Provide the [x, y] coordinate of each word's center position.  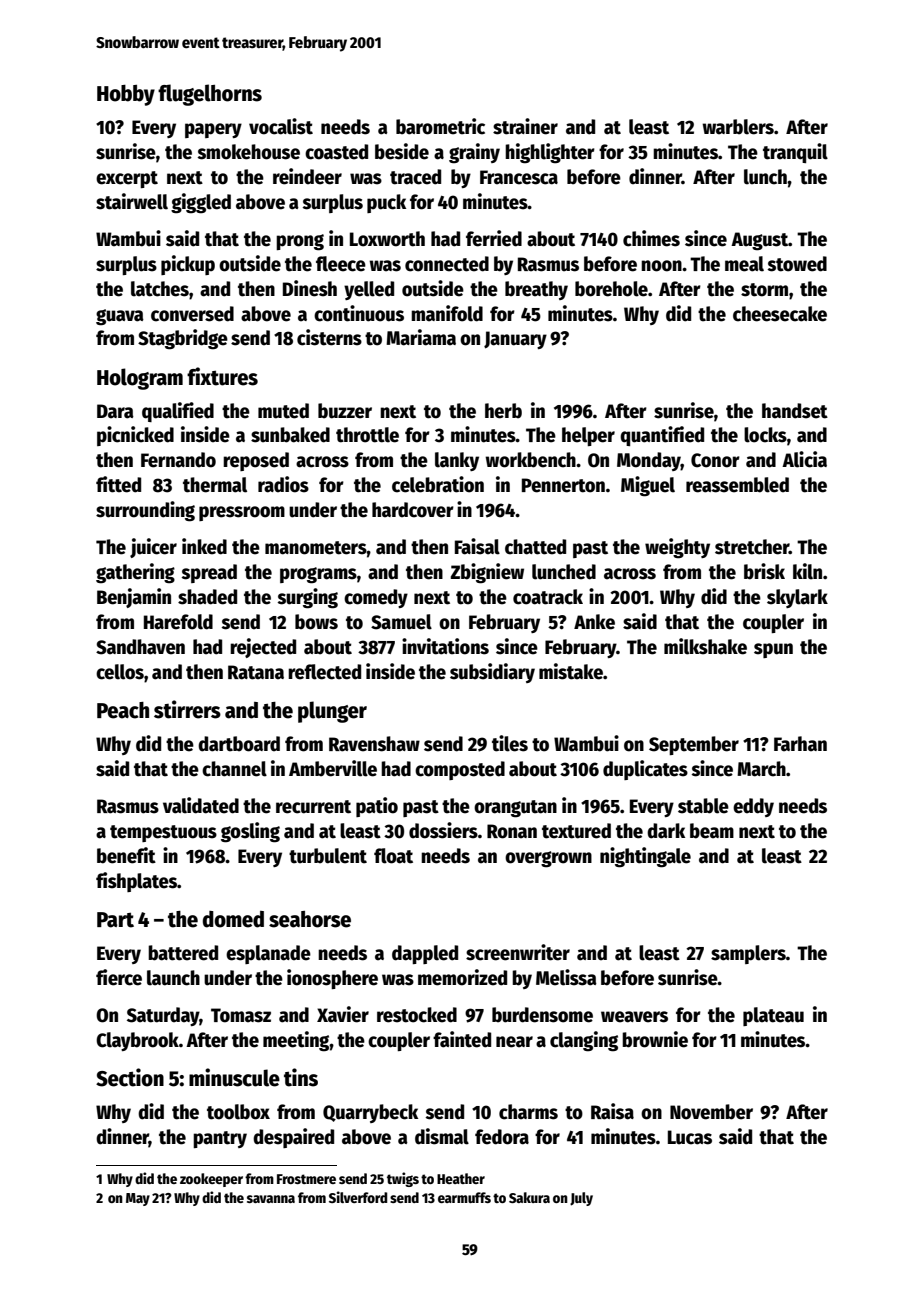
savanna [271, 1199]
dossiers [443, 830]
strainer [525, 126]
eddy [753, 807]
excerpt [127, 179]
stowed [797, 264]
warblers [738, 127]
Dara [115, 411]
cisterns [329, 337]
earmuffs [464, 1197]
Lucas [690, 1137]
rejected [263, 648]
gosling [250, 832]
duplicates [645, 770]
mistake [571, 671]
